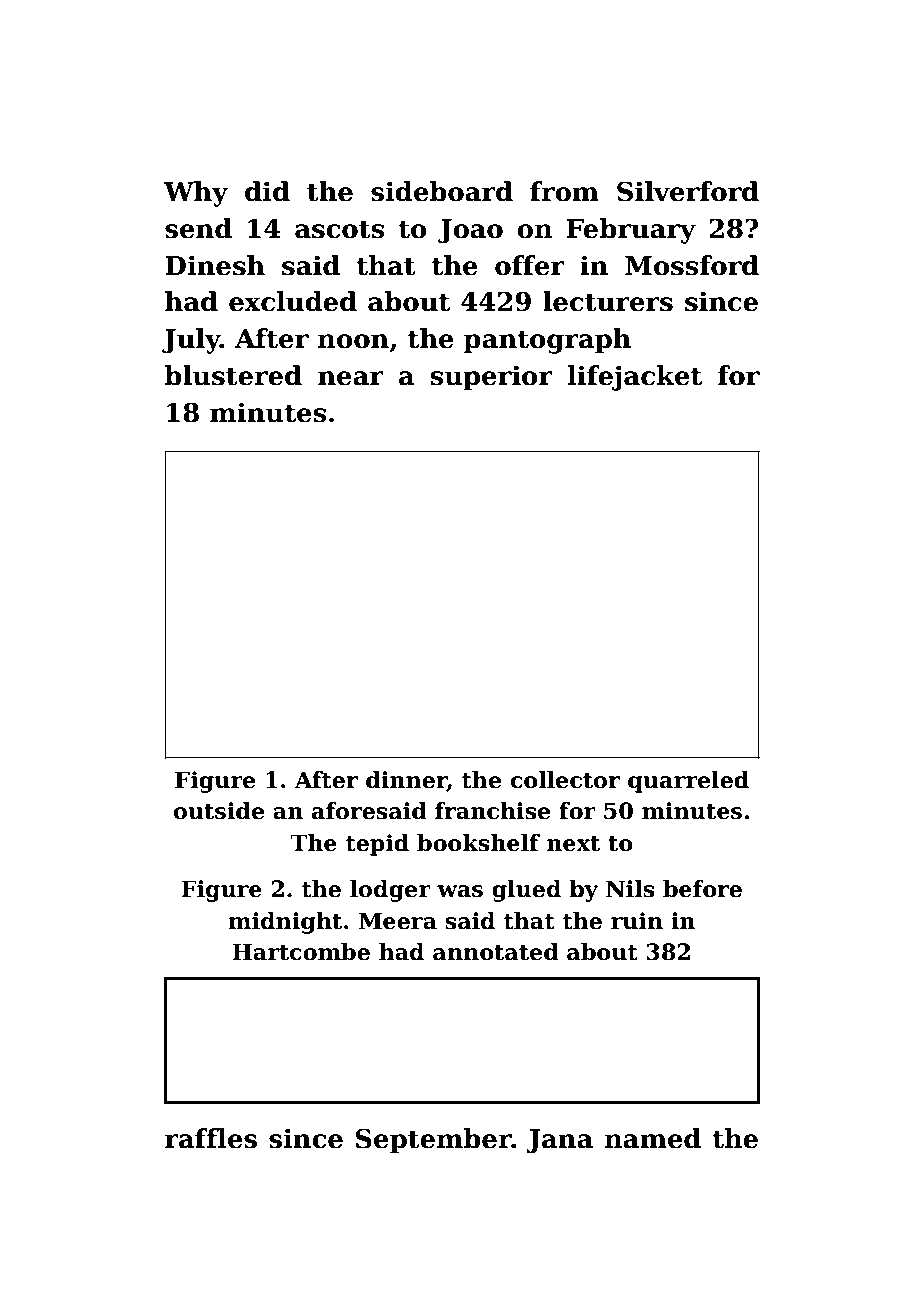 Image resolution: width=924 pixels, height=1311 pixels. Describe the element at coordinates (635, 378) in the screenshot. I see `lifejacket` at that location.
